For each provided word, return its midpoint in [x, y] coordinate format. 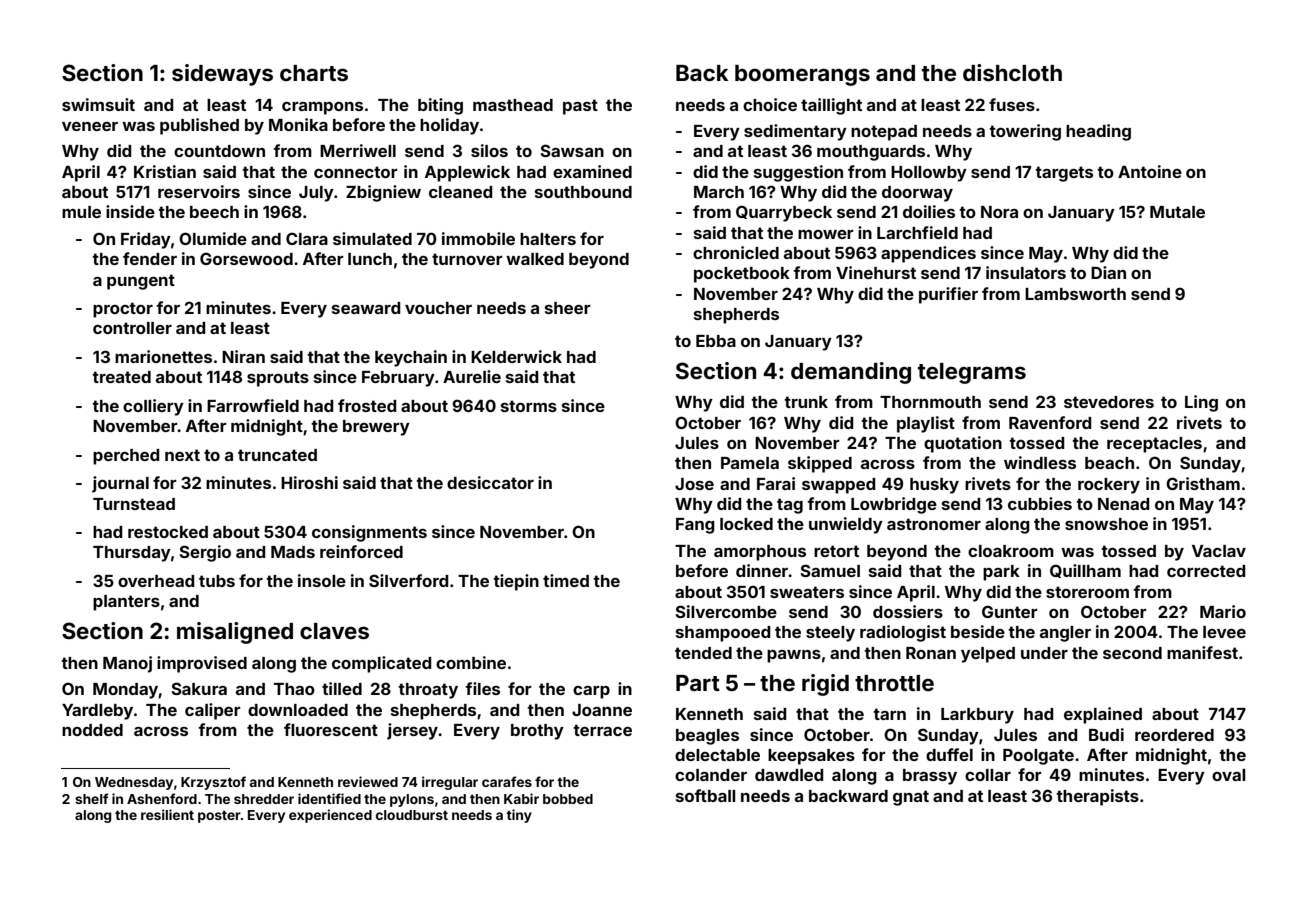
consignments [369, 533]
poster [219, 816]
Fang [695, 526]
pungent [141, 282]
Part [698, 683]
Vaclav [1219, 551]
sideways [222, 75]
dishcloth [1012, 73]
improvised [202, 664]
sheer [568, 308]
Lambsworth [1075, 294]
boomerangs [802, 75]
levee [1224, 632]
